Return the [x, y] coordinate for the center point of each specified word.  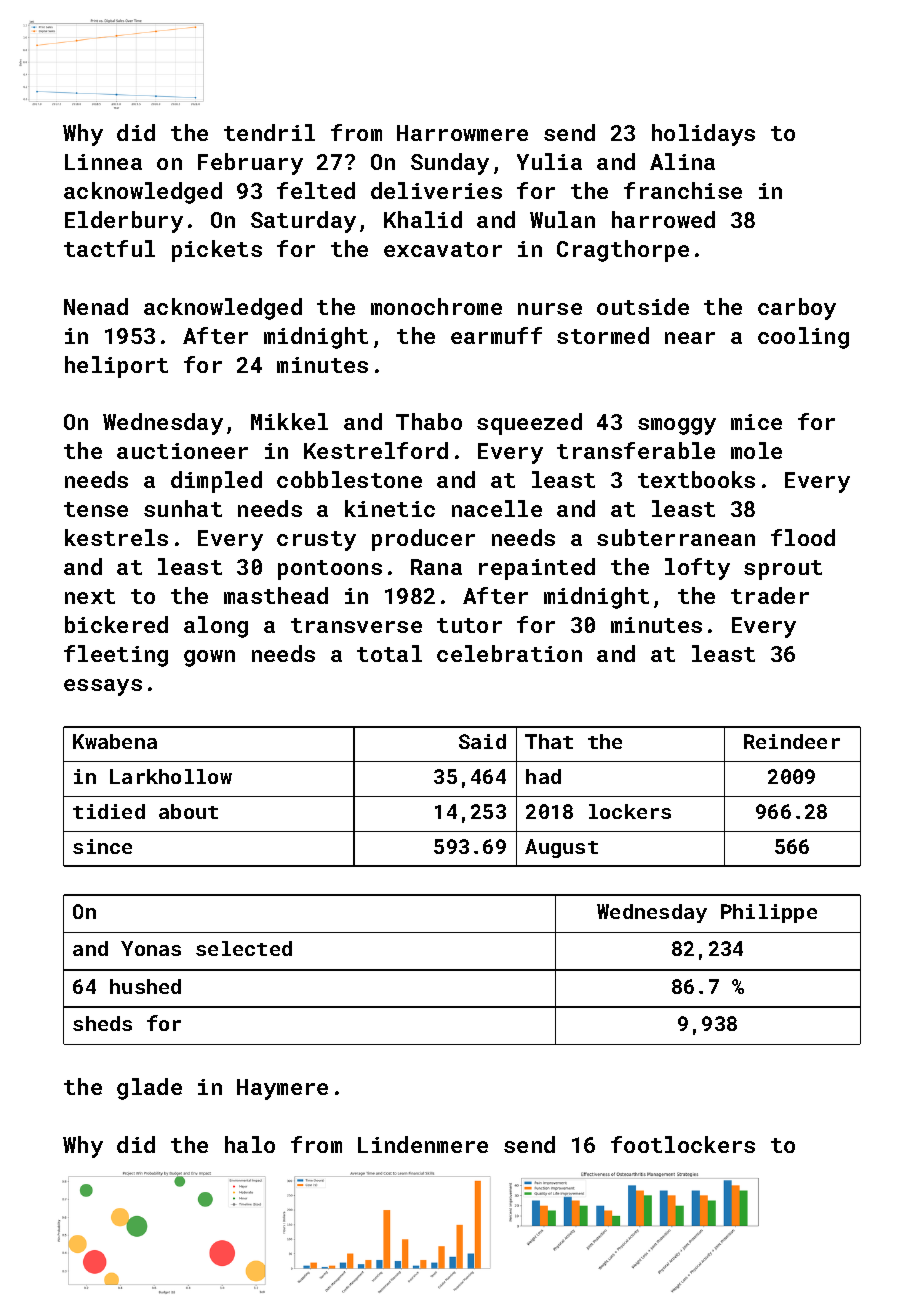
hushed [145, 986]
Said [482, 741]
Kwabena [115, 741]
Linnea [103, 162]
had [543, 776]
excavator [443, 249]
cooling [803, 338]
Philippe [769, 913]
